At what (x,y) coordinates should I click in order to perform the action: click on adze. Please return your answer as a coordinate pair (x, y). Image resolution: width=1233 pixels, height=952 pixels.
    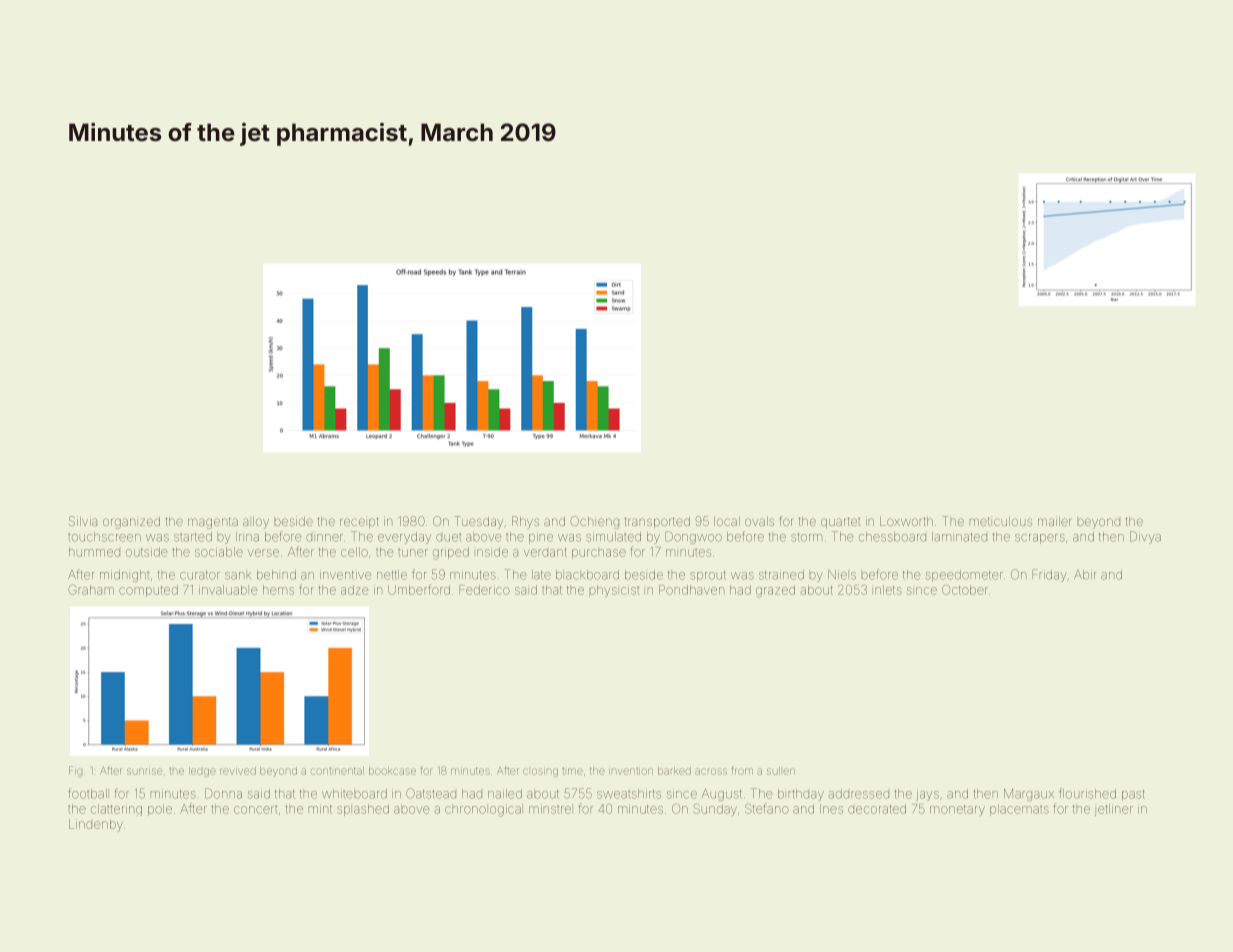
    Looking at the image, I should click on (354, 590).
